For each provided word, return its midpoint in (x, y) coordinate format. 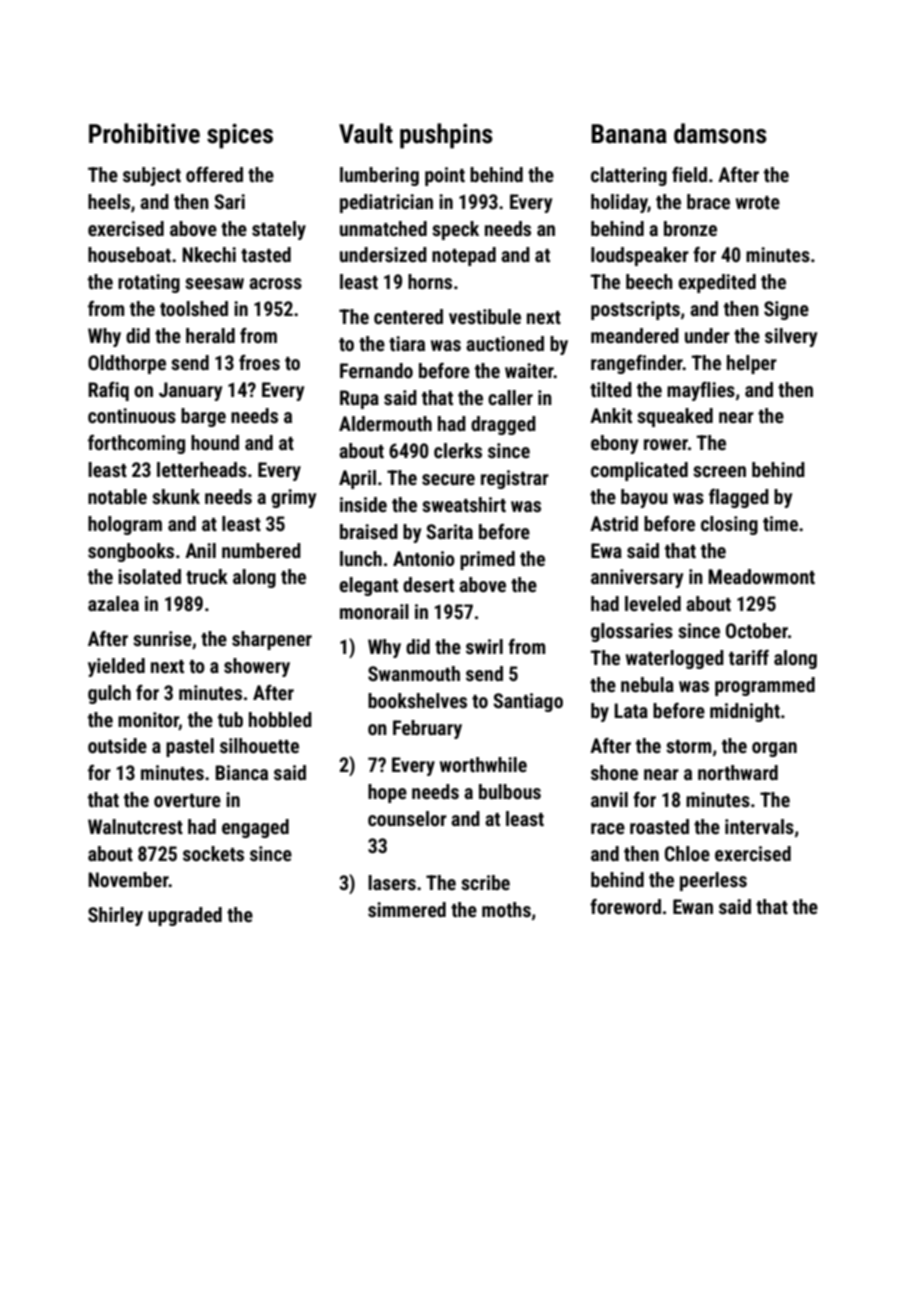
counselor (407, 818)
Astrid (614, 523)
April (357, 479)
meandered (635, 335)
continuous (132, 415)
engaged (255, 828)
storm (688, 746)
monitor (148, 719)
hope (387, 793)
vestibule (485, 316)
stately (279, 230)
